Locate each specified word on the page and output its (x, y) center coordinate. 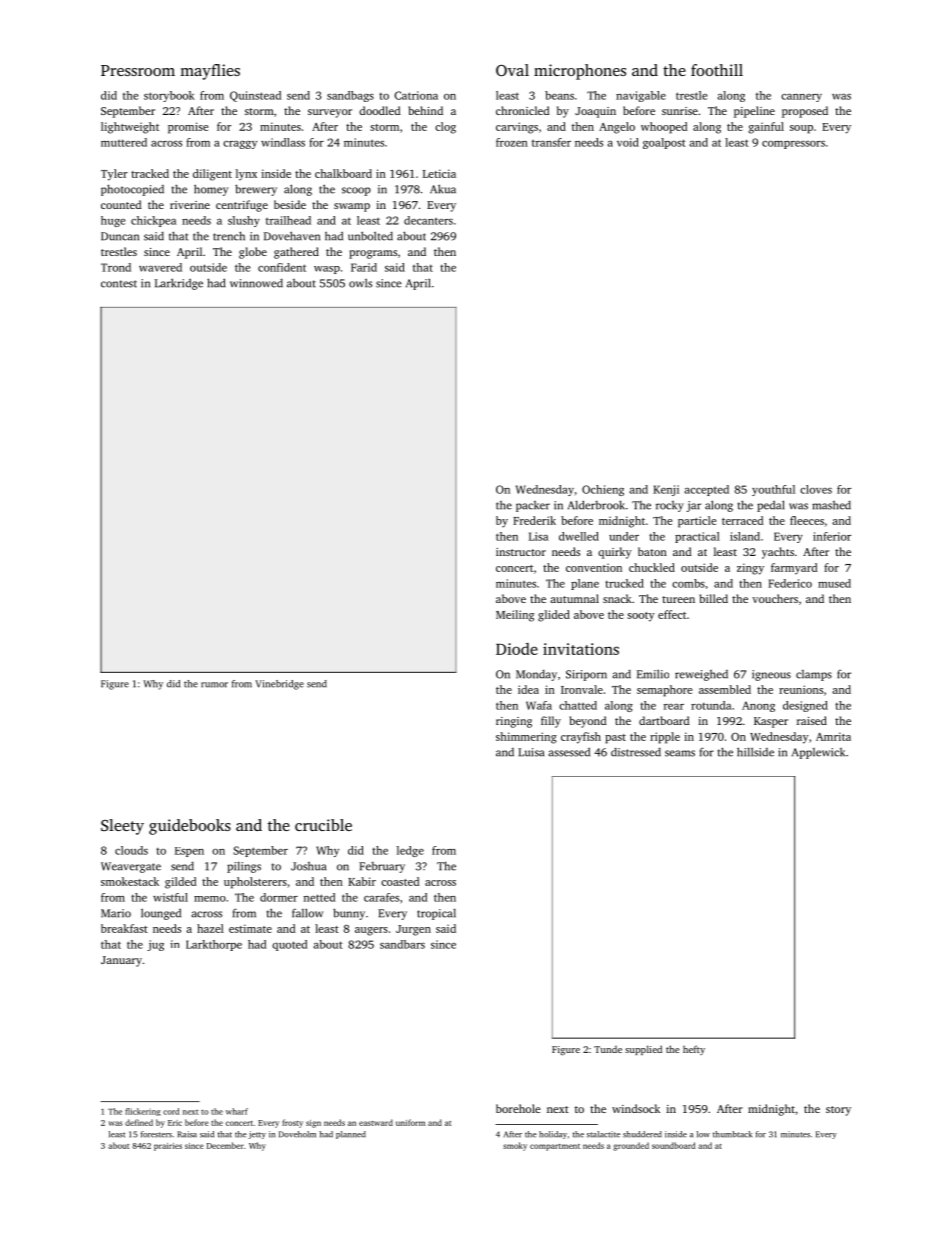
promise (188, 128)
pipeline (754, 112)
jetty (257, 1135)
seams (680, 753)
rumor (214, 685)
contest (119, 284)
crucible (323, 825)
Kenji (666, 490)
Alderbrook (596, 505)
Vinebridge (279, 685)
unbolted (370, 236)
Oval (512, 70)
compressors (793, 145)
